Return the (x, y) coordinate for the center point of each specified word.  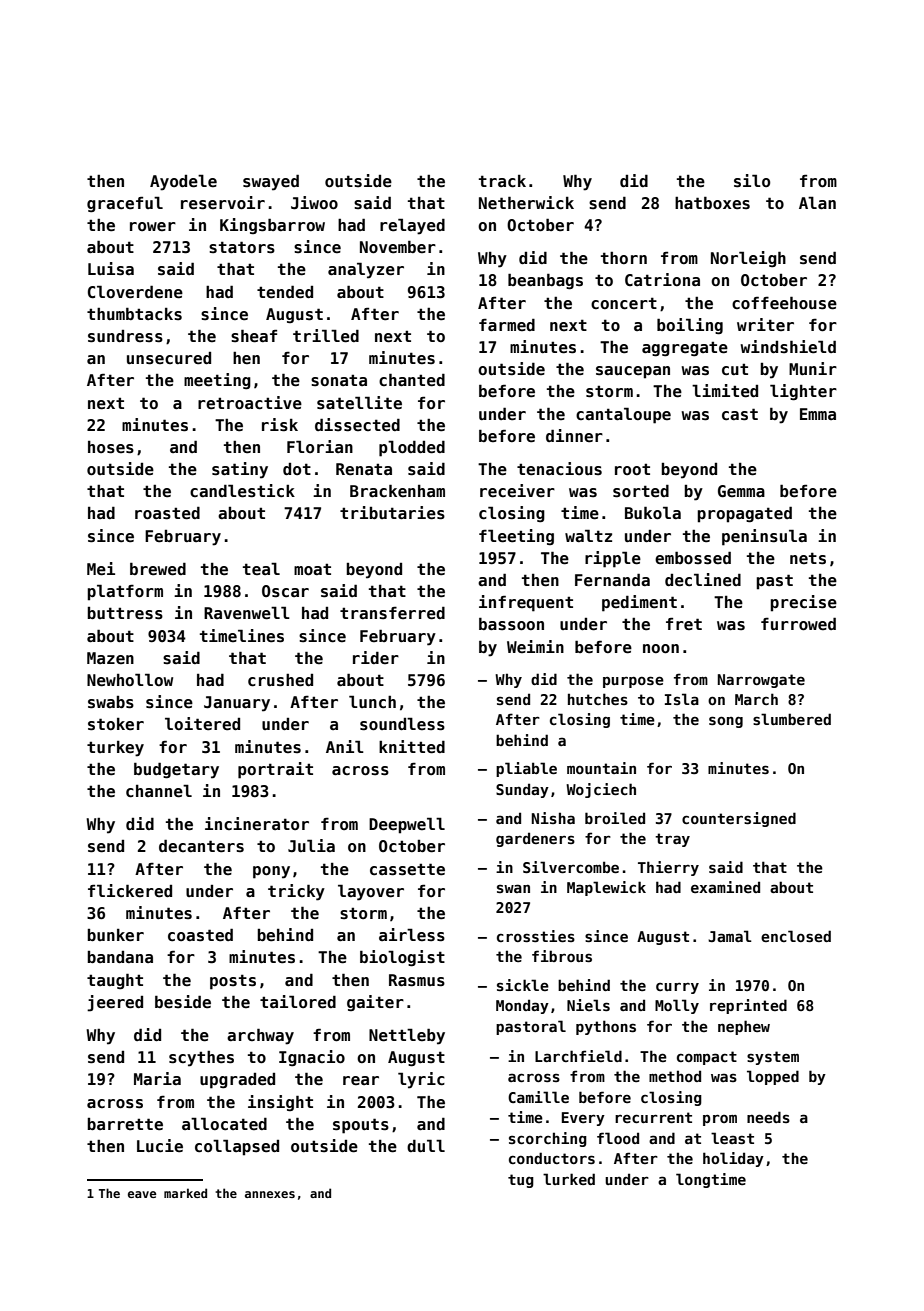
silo (752, 181)
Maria (157, 1078)
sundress (125, 336)
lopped (773, 1077)
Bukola (653, 513)
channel (159, 791)
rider (376, 657)
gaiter (375, 1003)
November (398, 247)
